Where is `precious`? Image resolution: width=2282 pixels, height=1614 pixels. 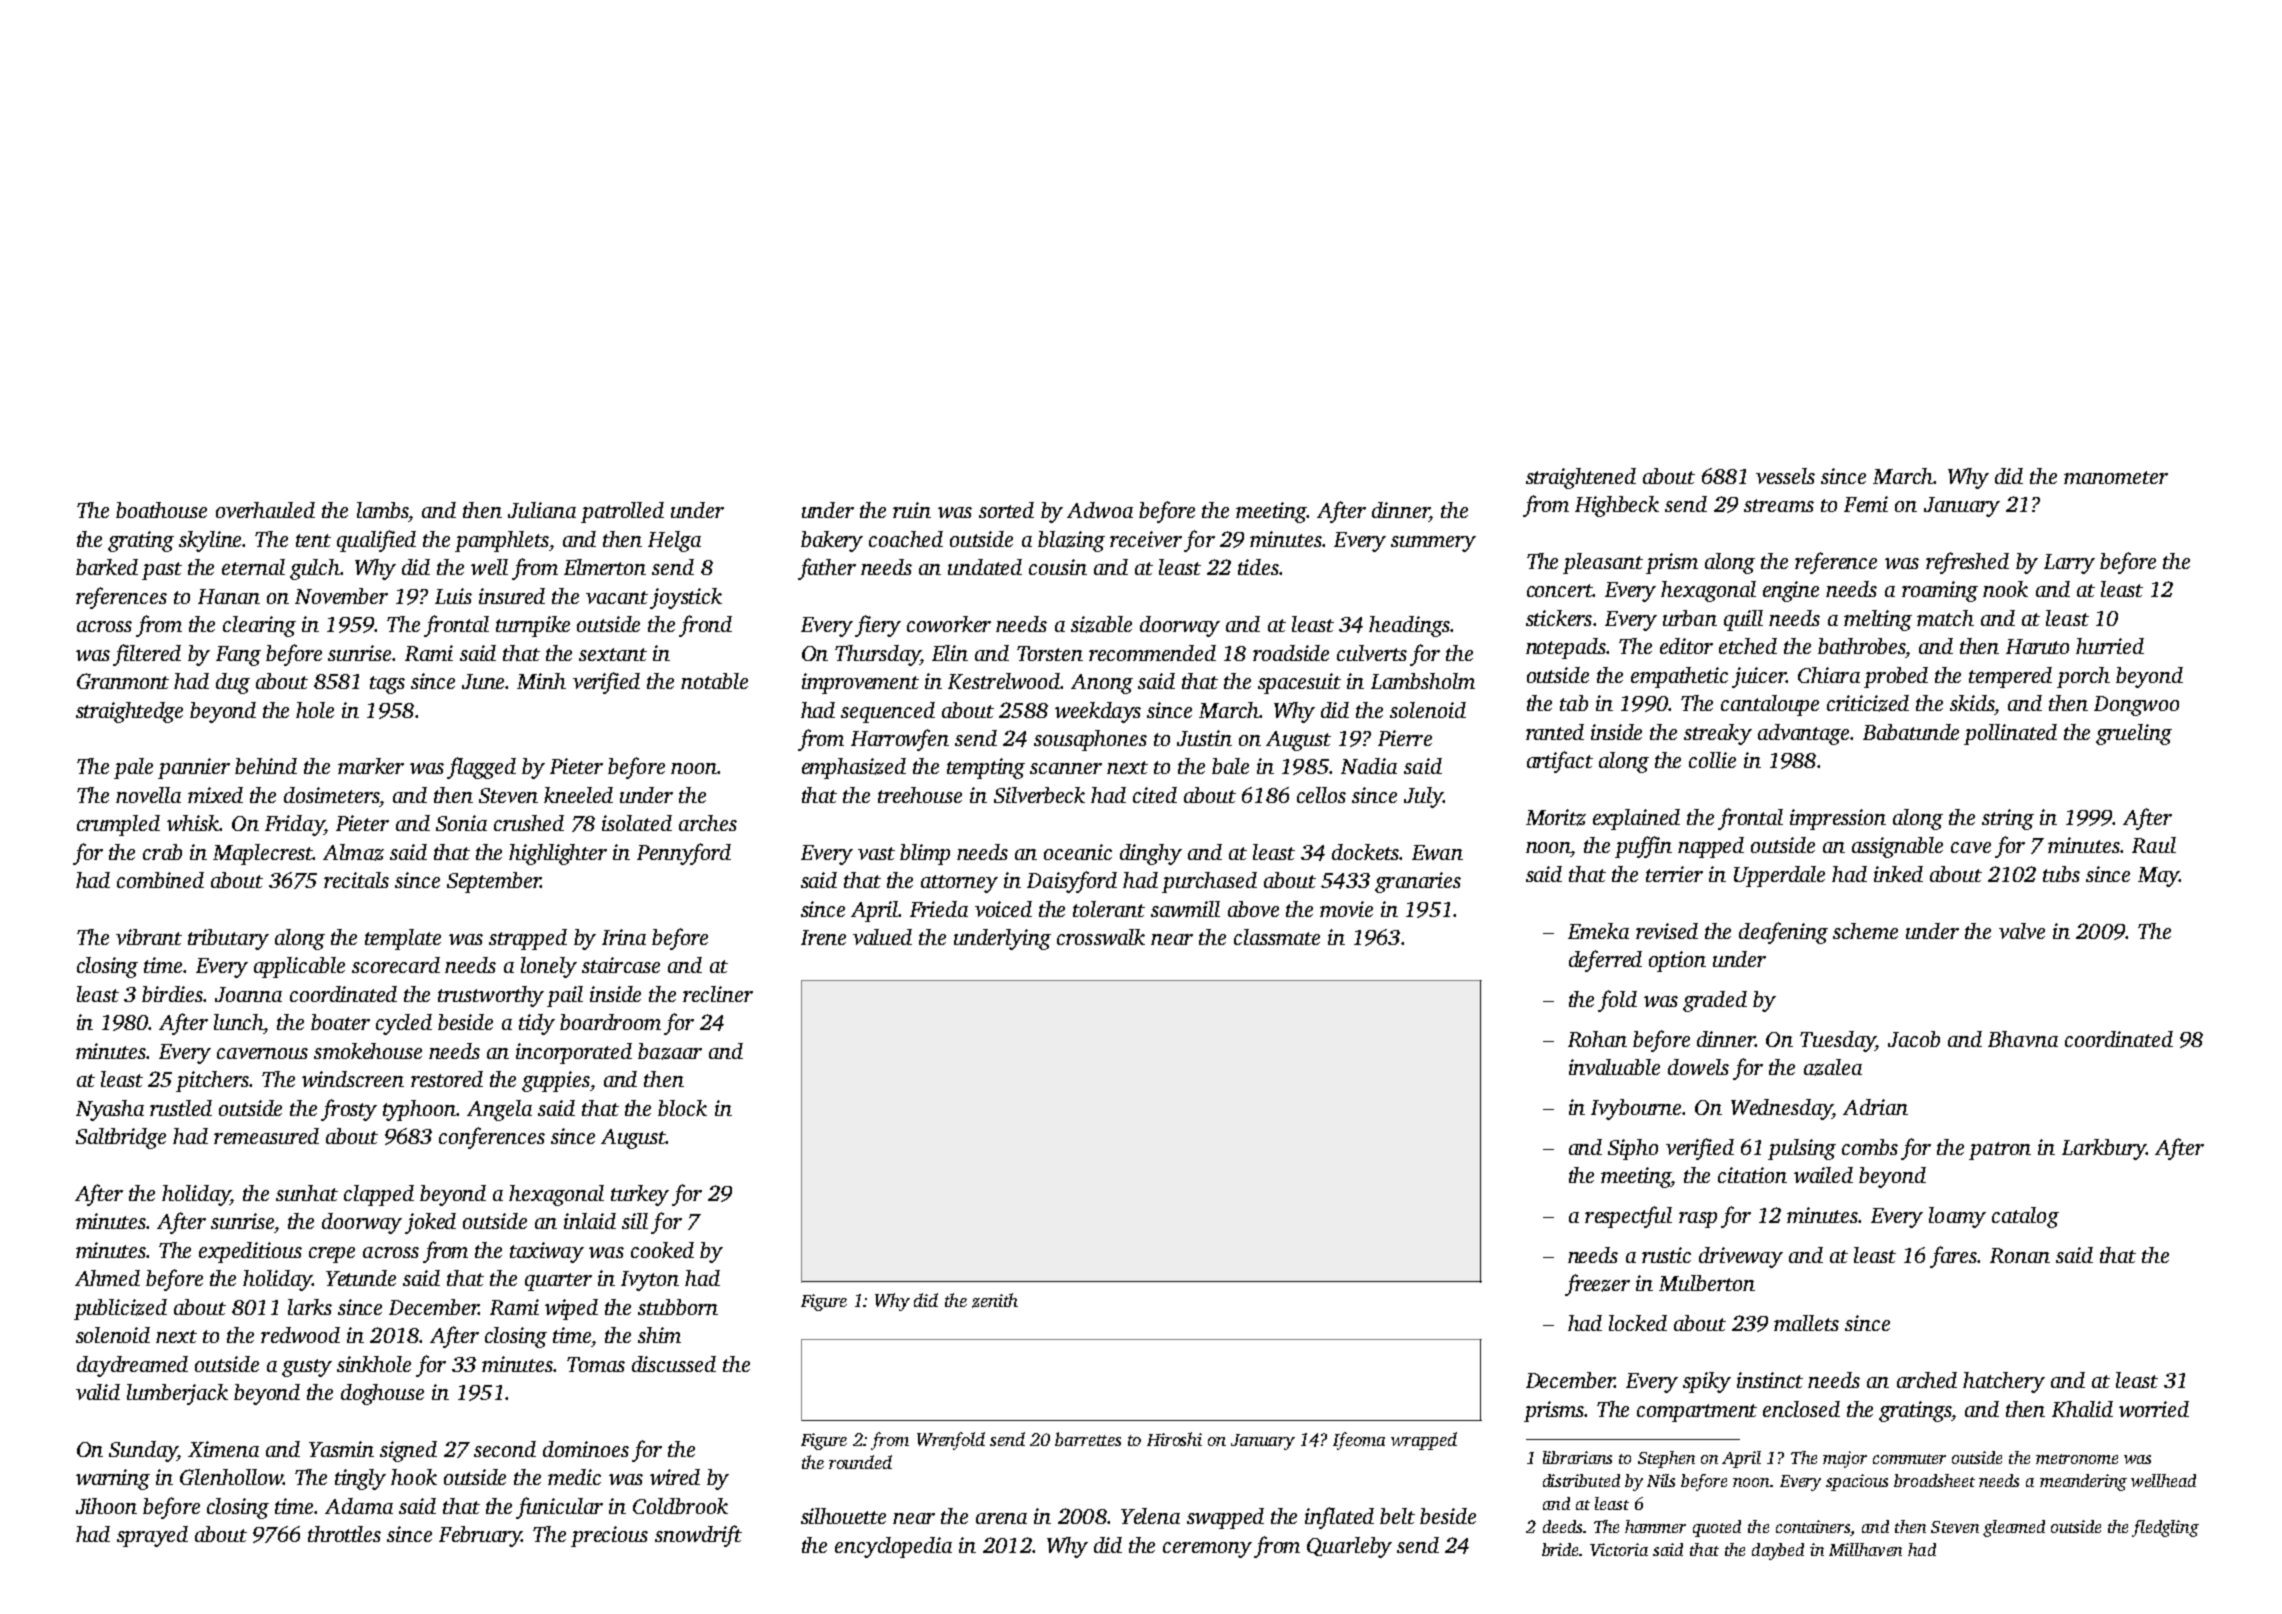 precious is located at coordinates (609, 1536).
